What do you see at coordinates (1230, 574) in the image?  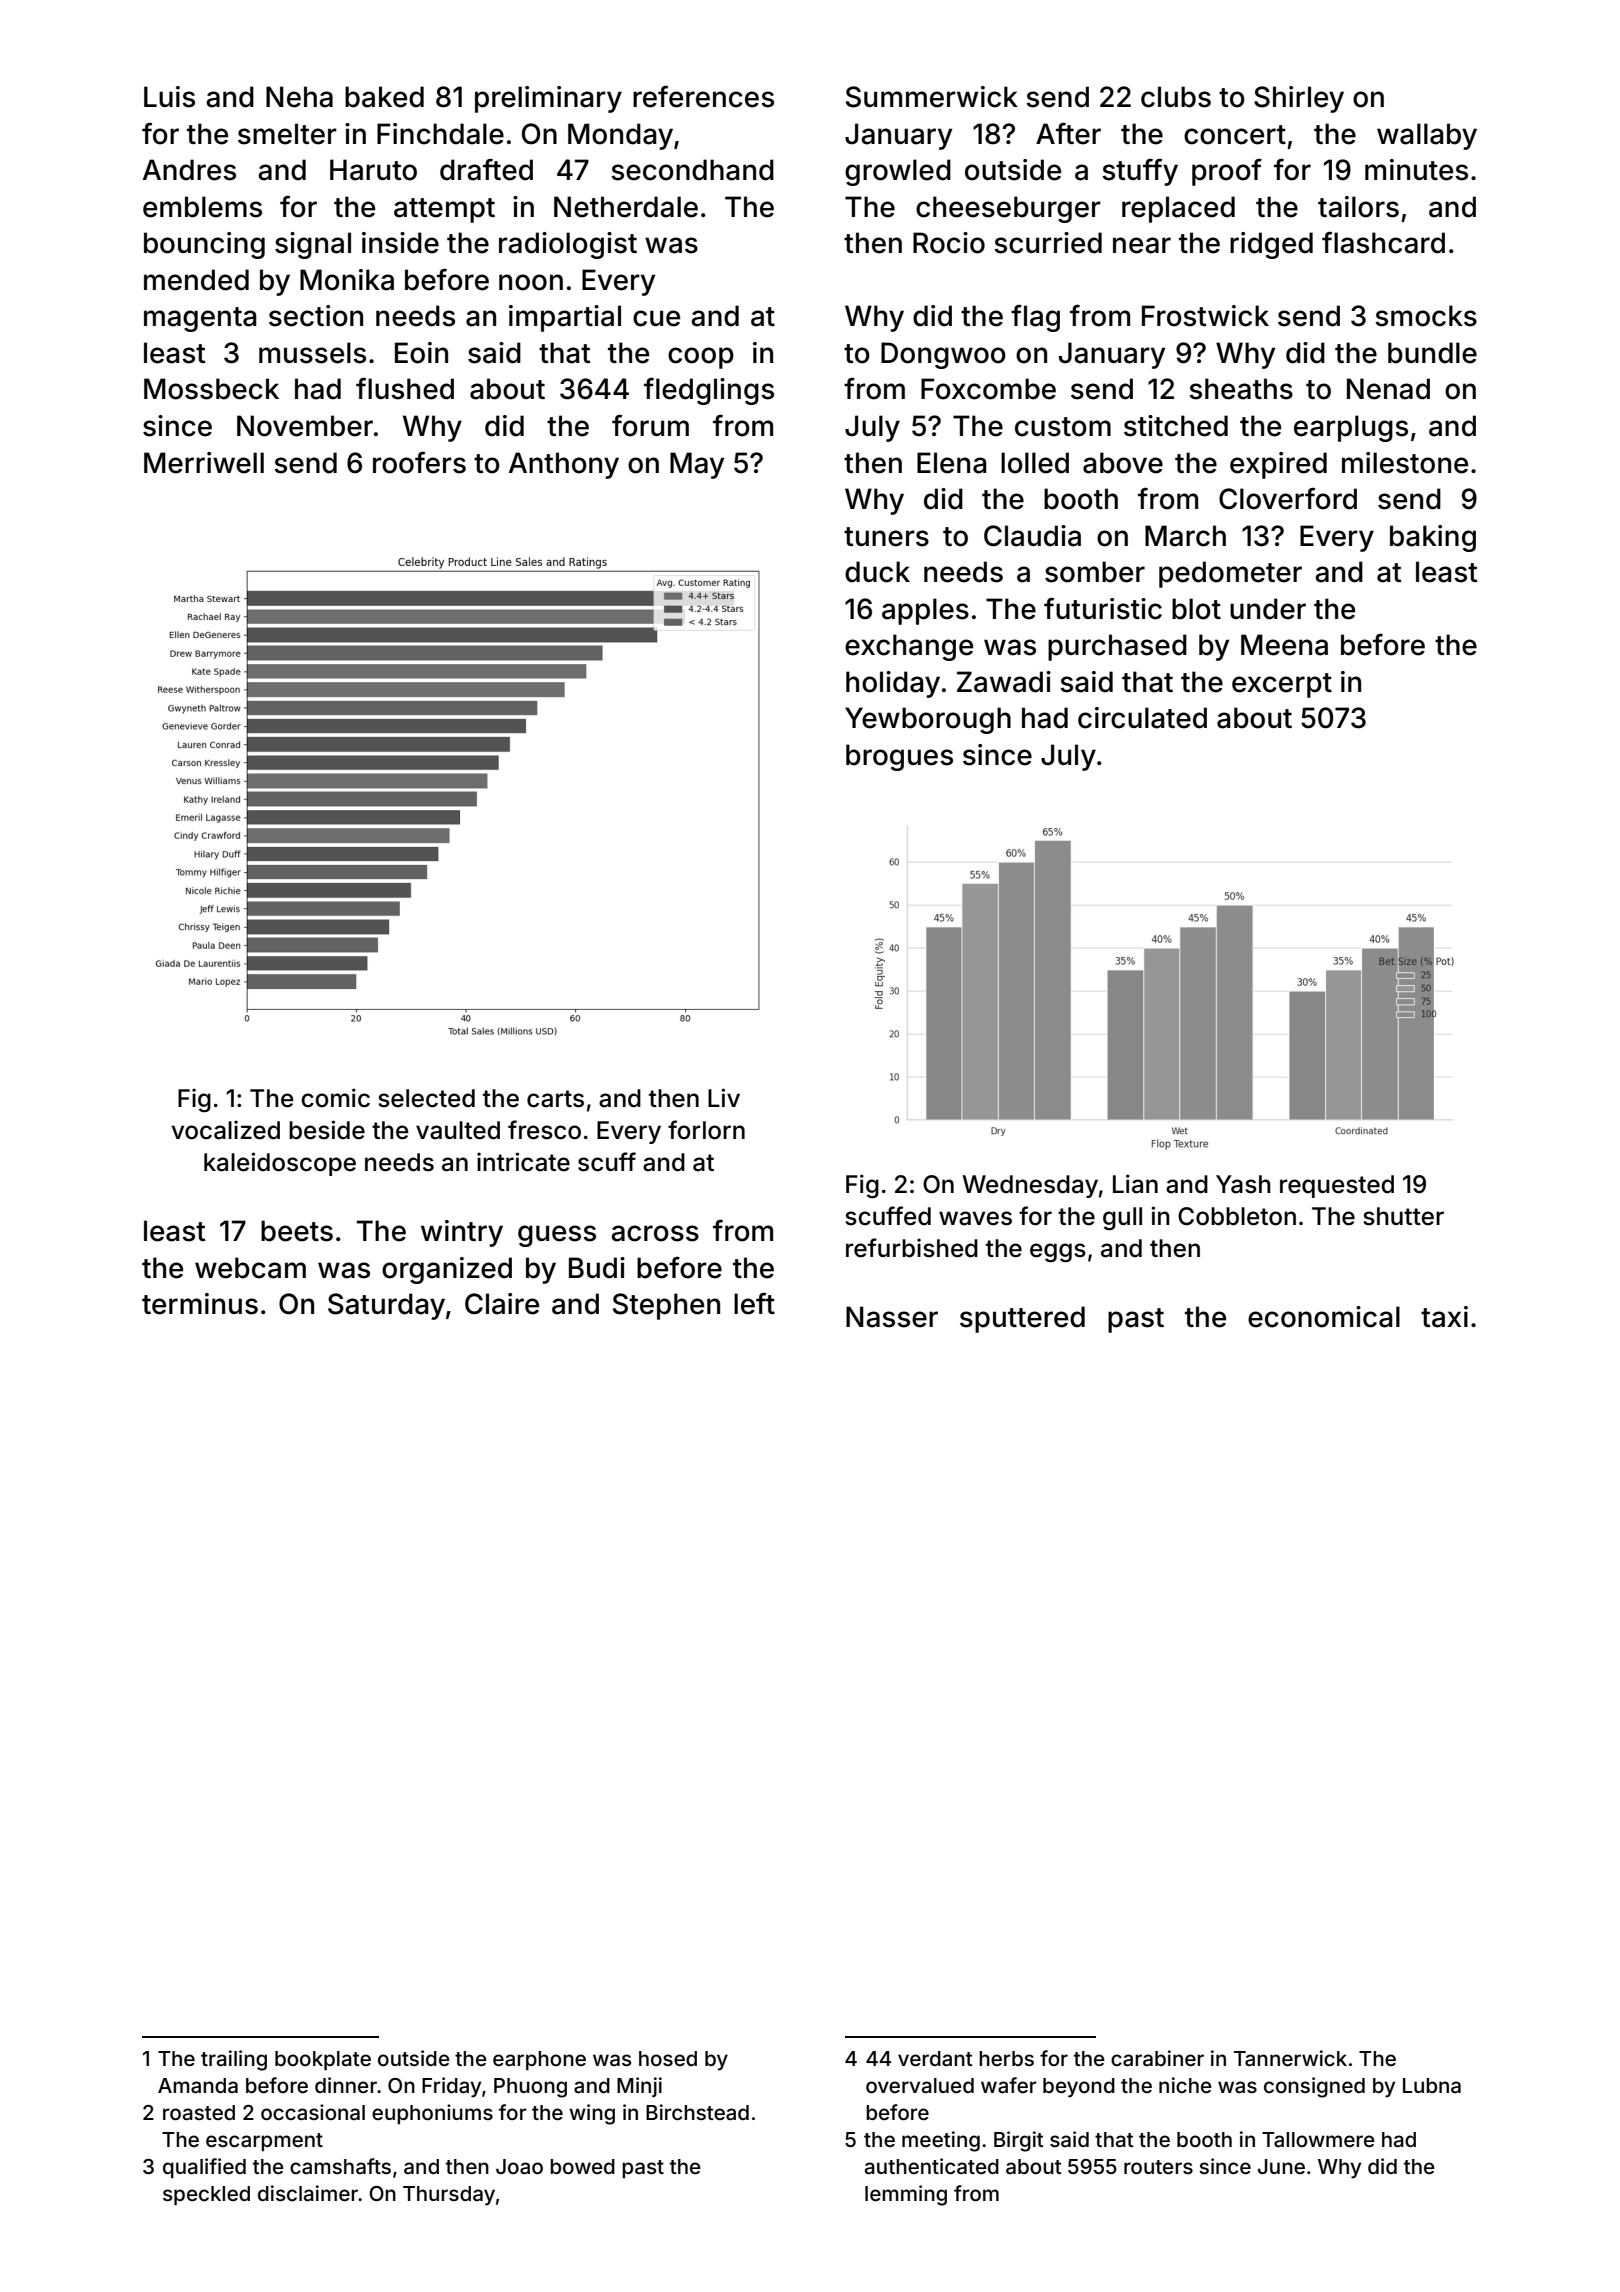 I see `pedometer` at bounding box center [1230, 574].
